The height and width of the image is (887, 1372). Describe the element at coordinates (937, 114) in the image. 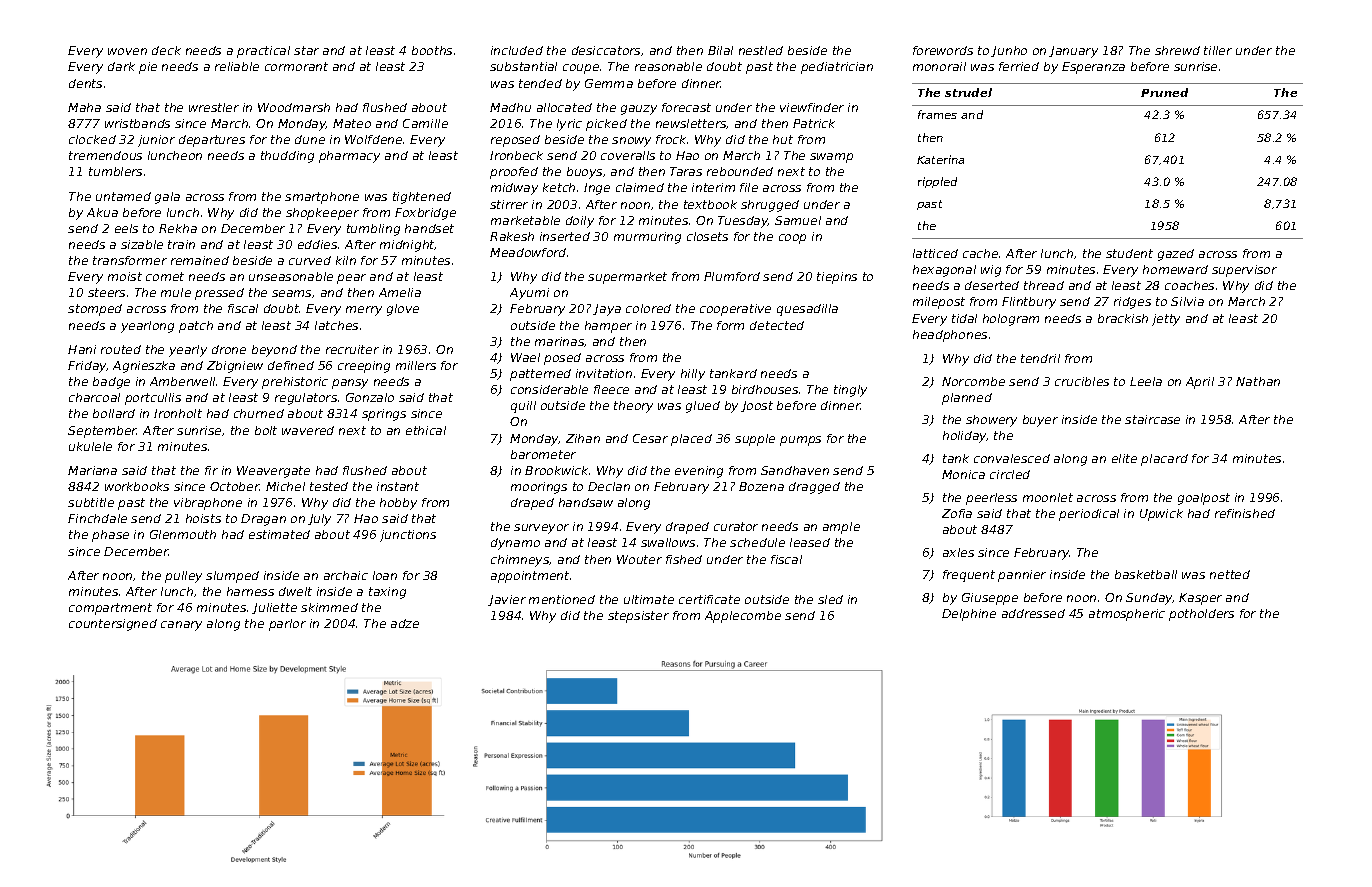

I see `frames` at that location.
